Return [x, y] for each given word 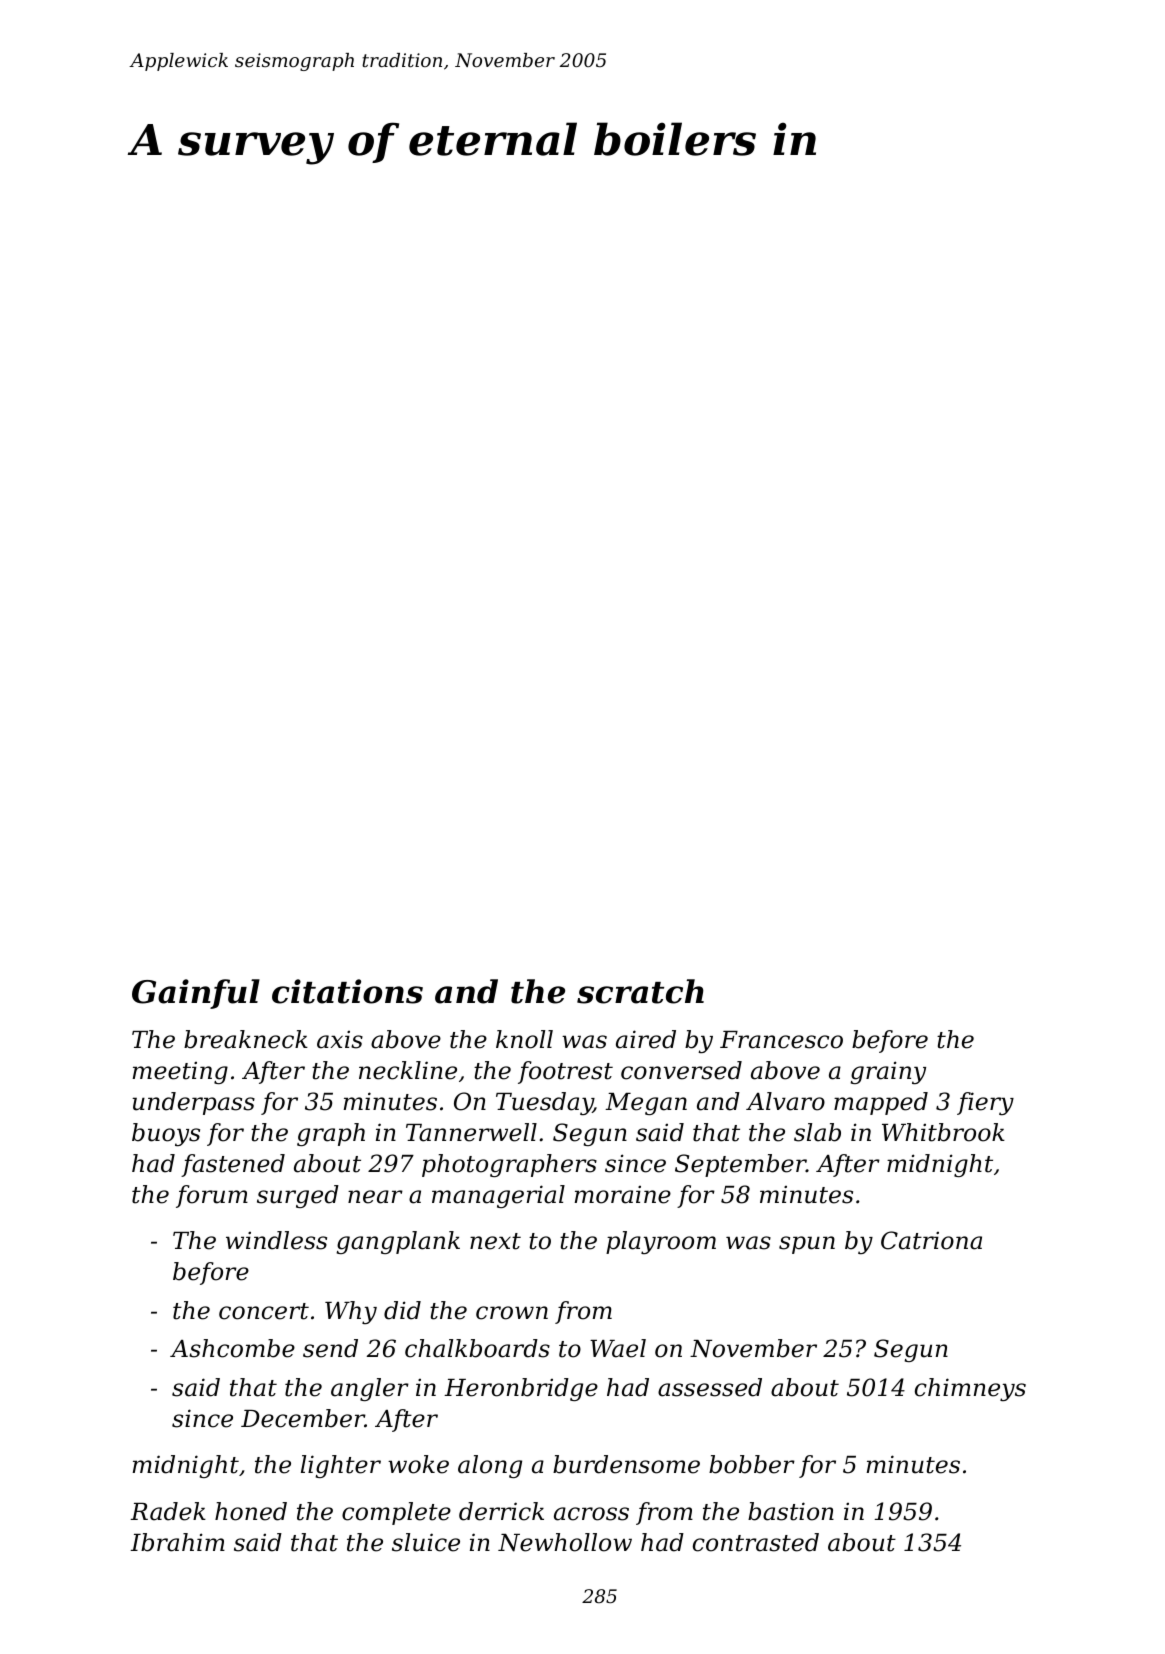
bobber [752, 1464]
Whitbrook [943, 1132]
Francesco [781, 1040]
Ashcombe [232, 1348]
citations [347, 991]
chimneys [970, 1389]
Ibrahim [177, 1542]
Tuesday [544, 1103]
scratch [640, 991]
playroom [661, 1242]
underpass [193, 1103]
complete [396, 1513]
